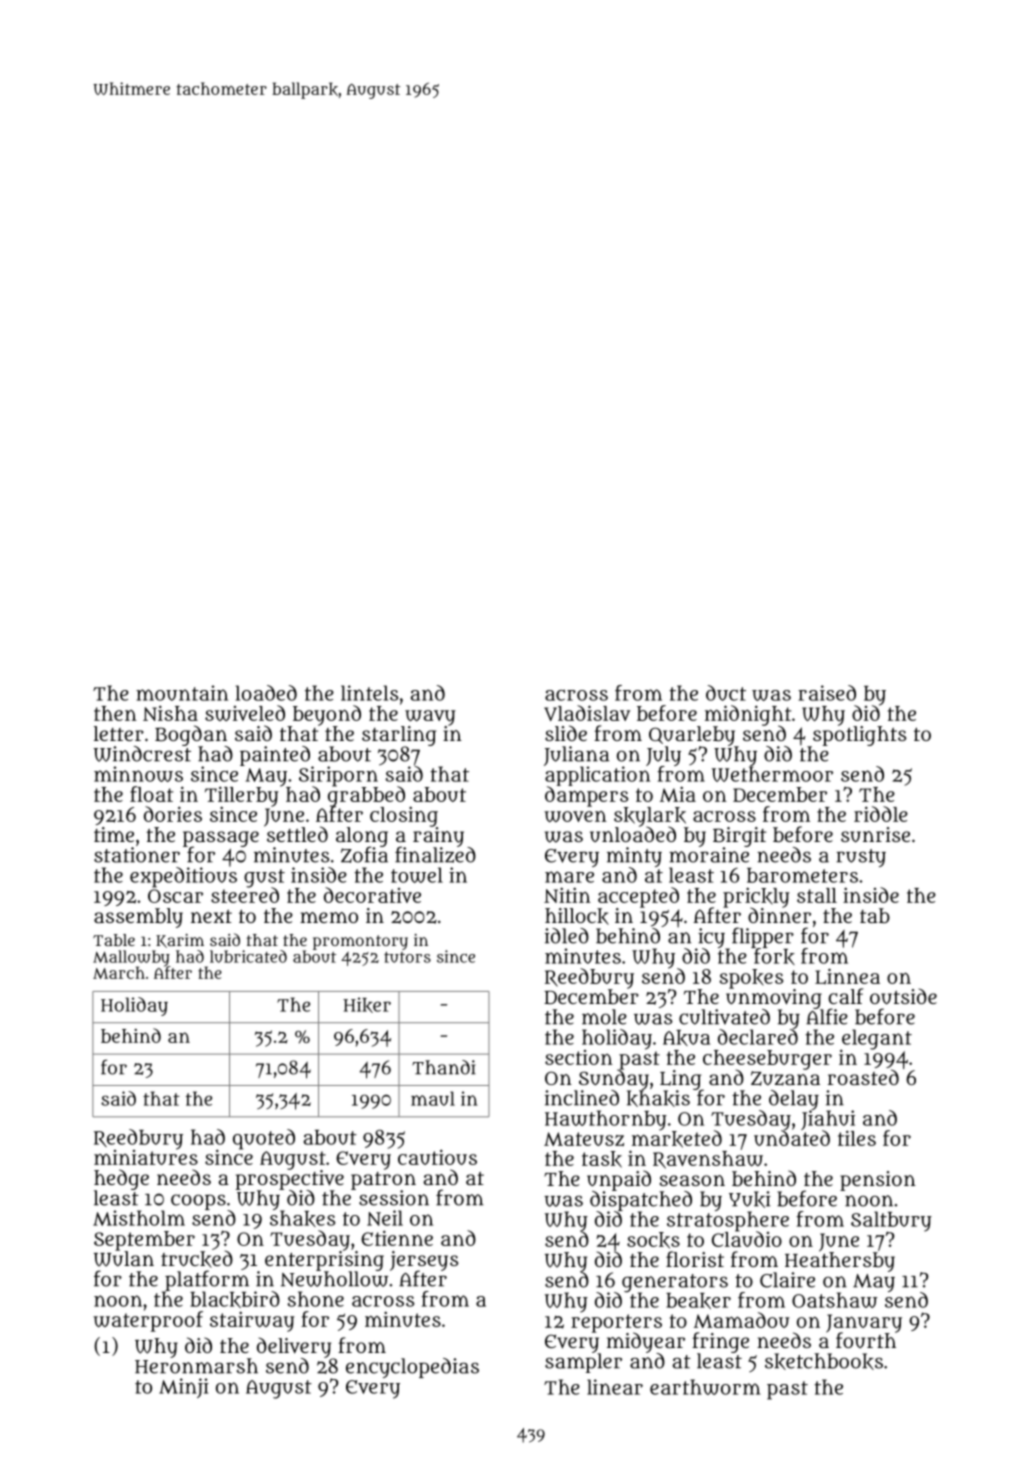 This document has width=1033, height=1467. I want to click on Linnea, so click(847, 976).
